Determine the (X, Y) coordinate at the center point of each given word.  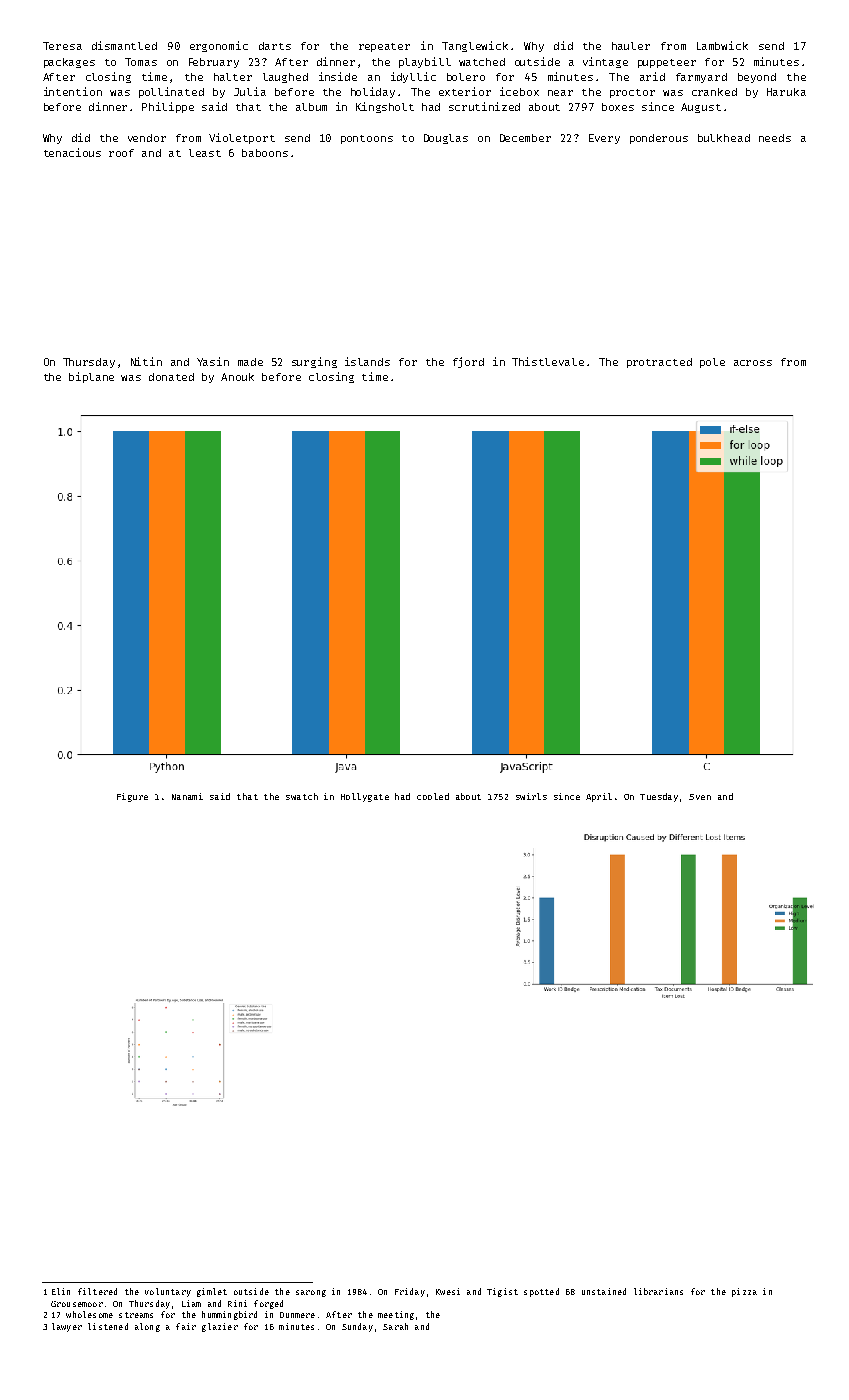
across (753, 363)
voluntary (168, 1292)
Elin (61, 1291)
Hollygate (365, 797)
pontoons (367, 139)
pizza (744, 1292)
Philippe (168, 107)
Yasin (213, 361)
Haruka (786, 92)
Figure (132, 797)
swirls (531, 796)
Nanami (187, 796)
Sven (700, 797)
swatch (302, 796)
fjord (468, 362)
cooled (433, 796)
